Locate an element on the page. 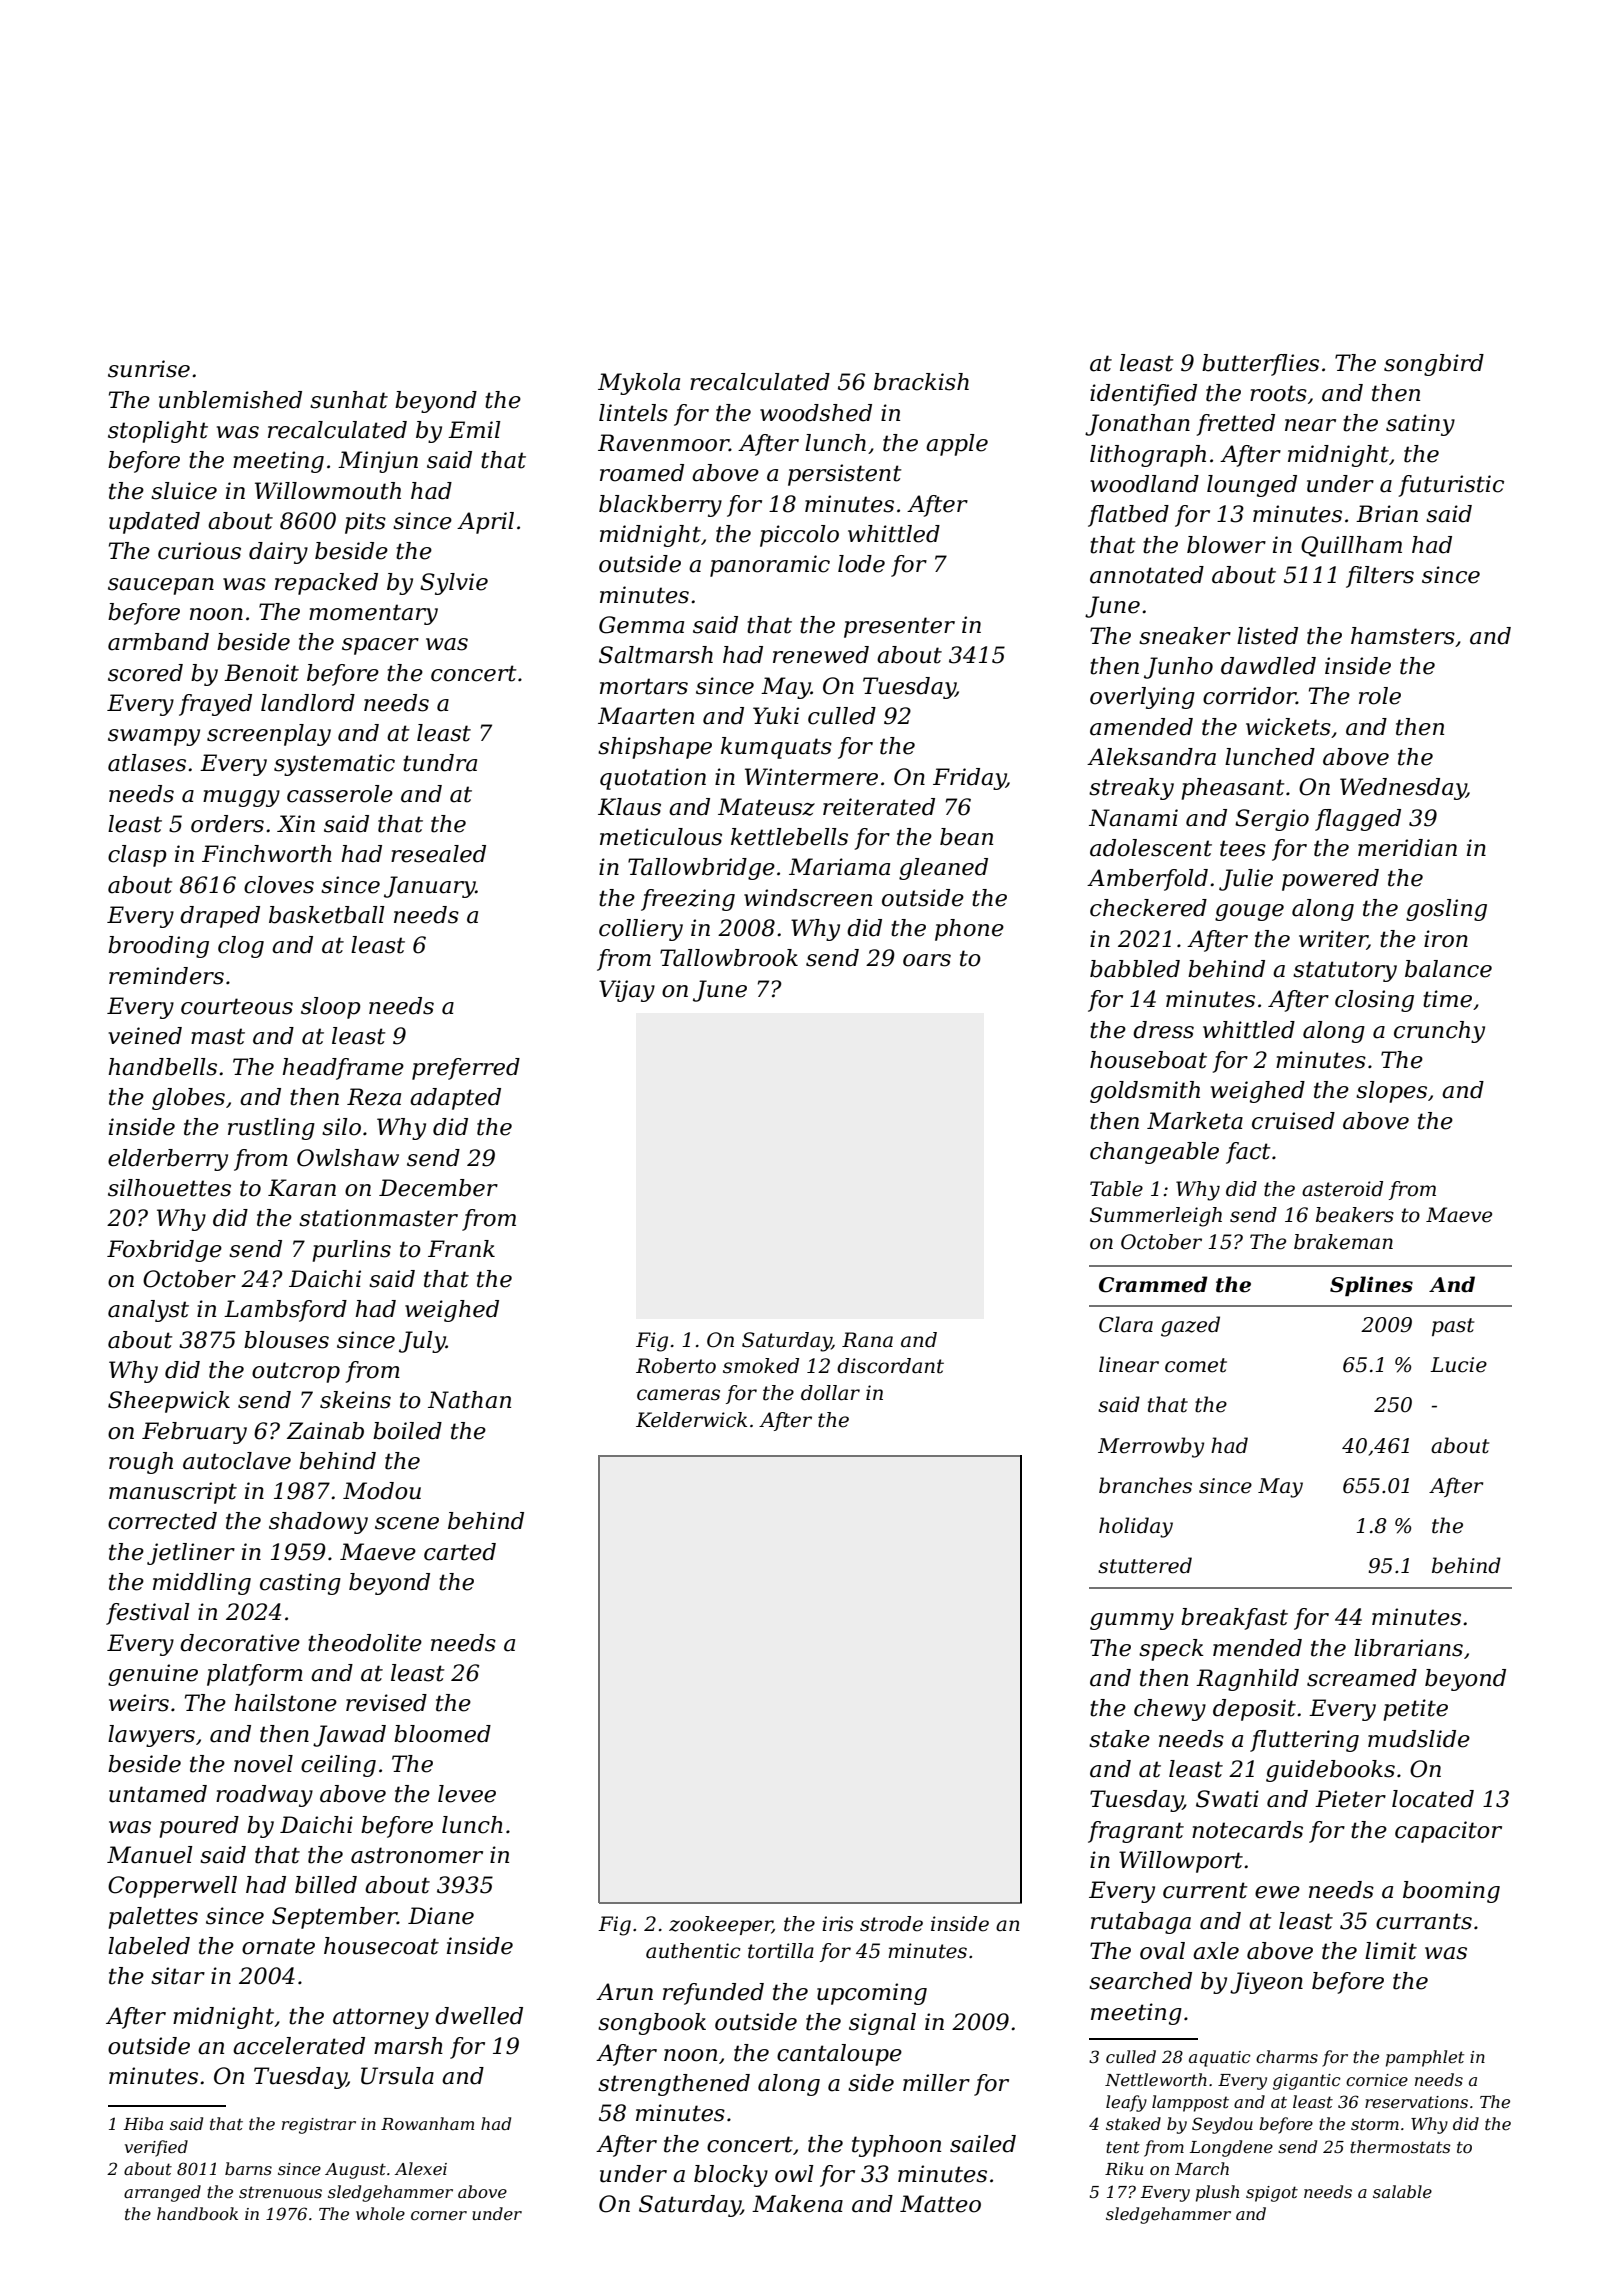 The width and height of the image is (1620, 2292). carted is located at coordinates (460, 1552).
